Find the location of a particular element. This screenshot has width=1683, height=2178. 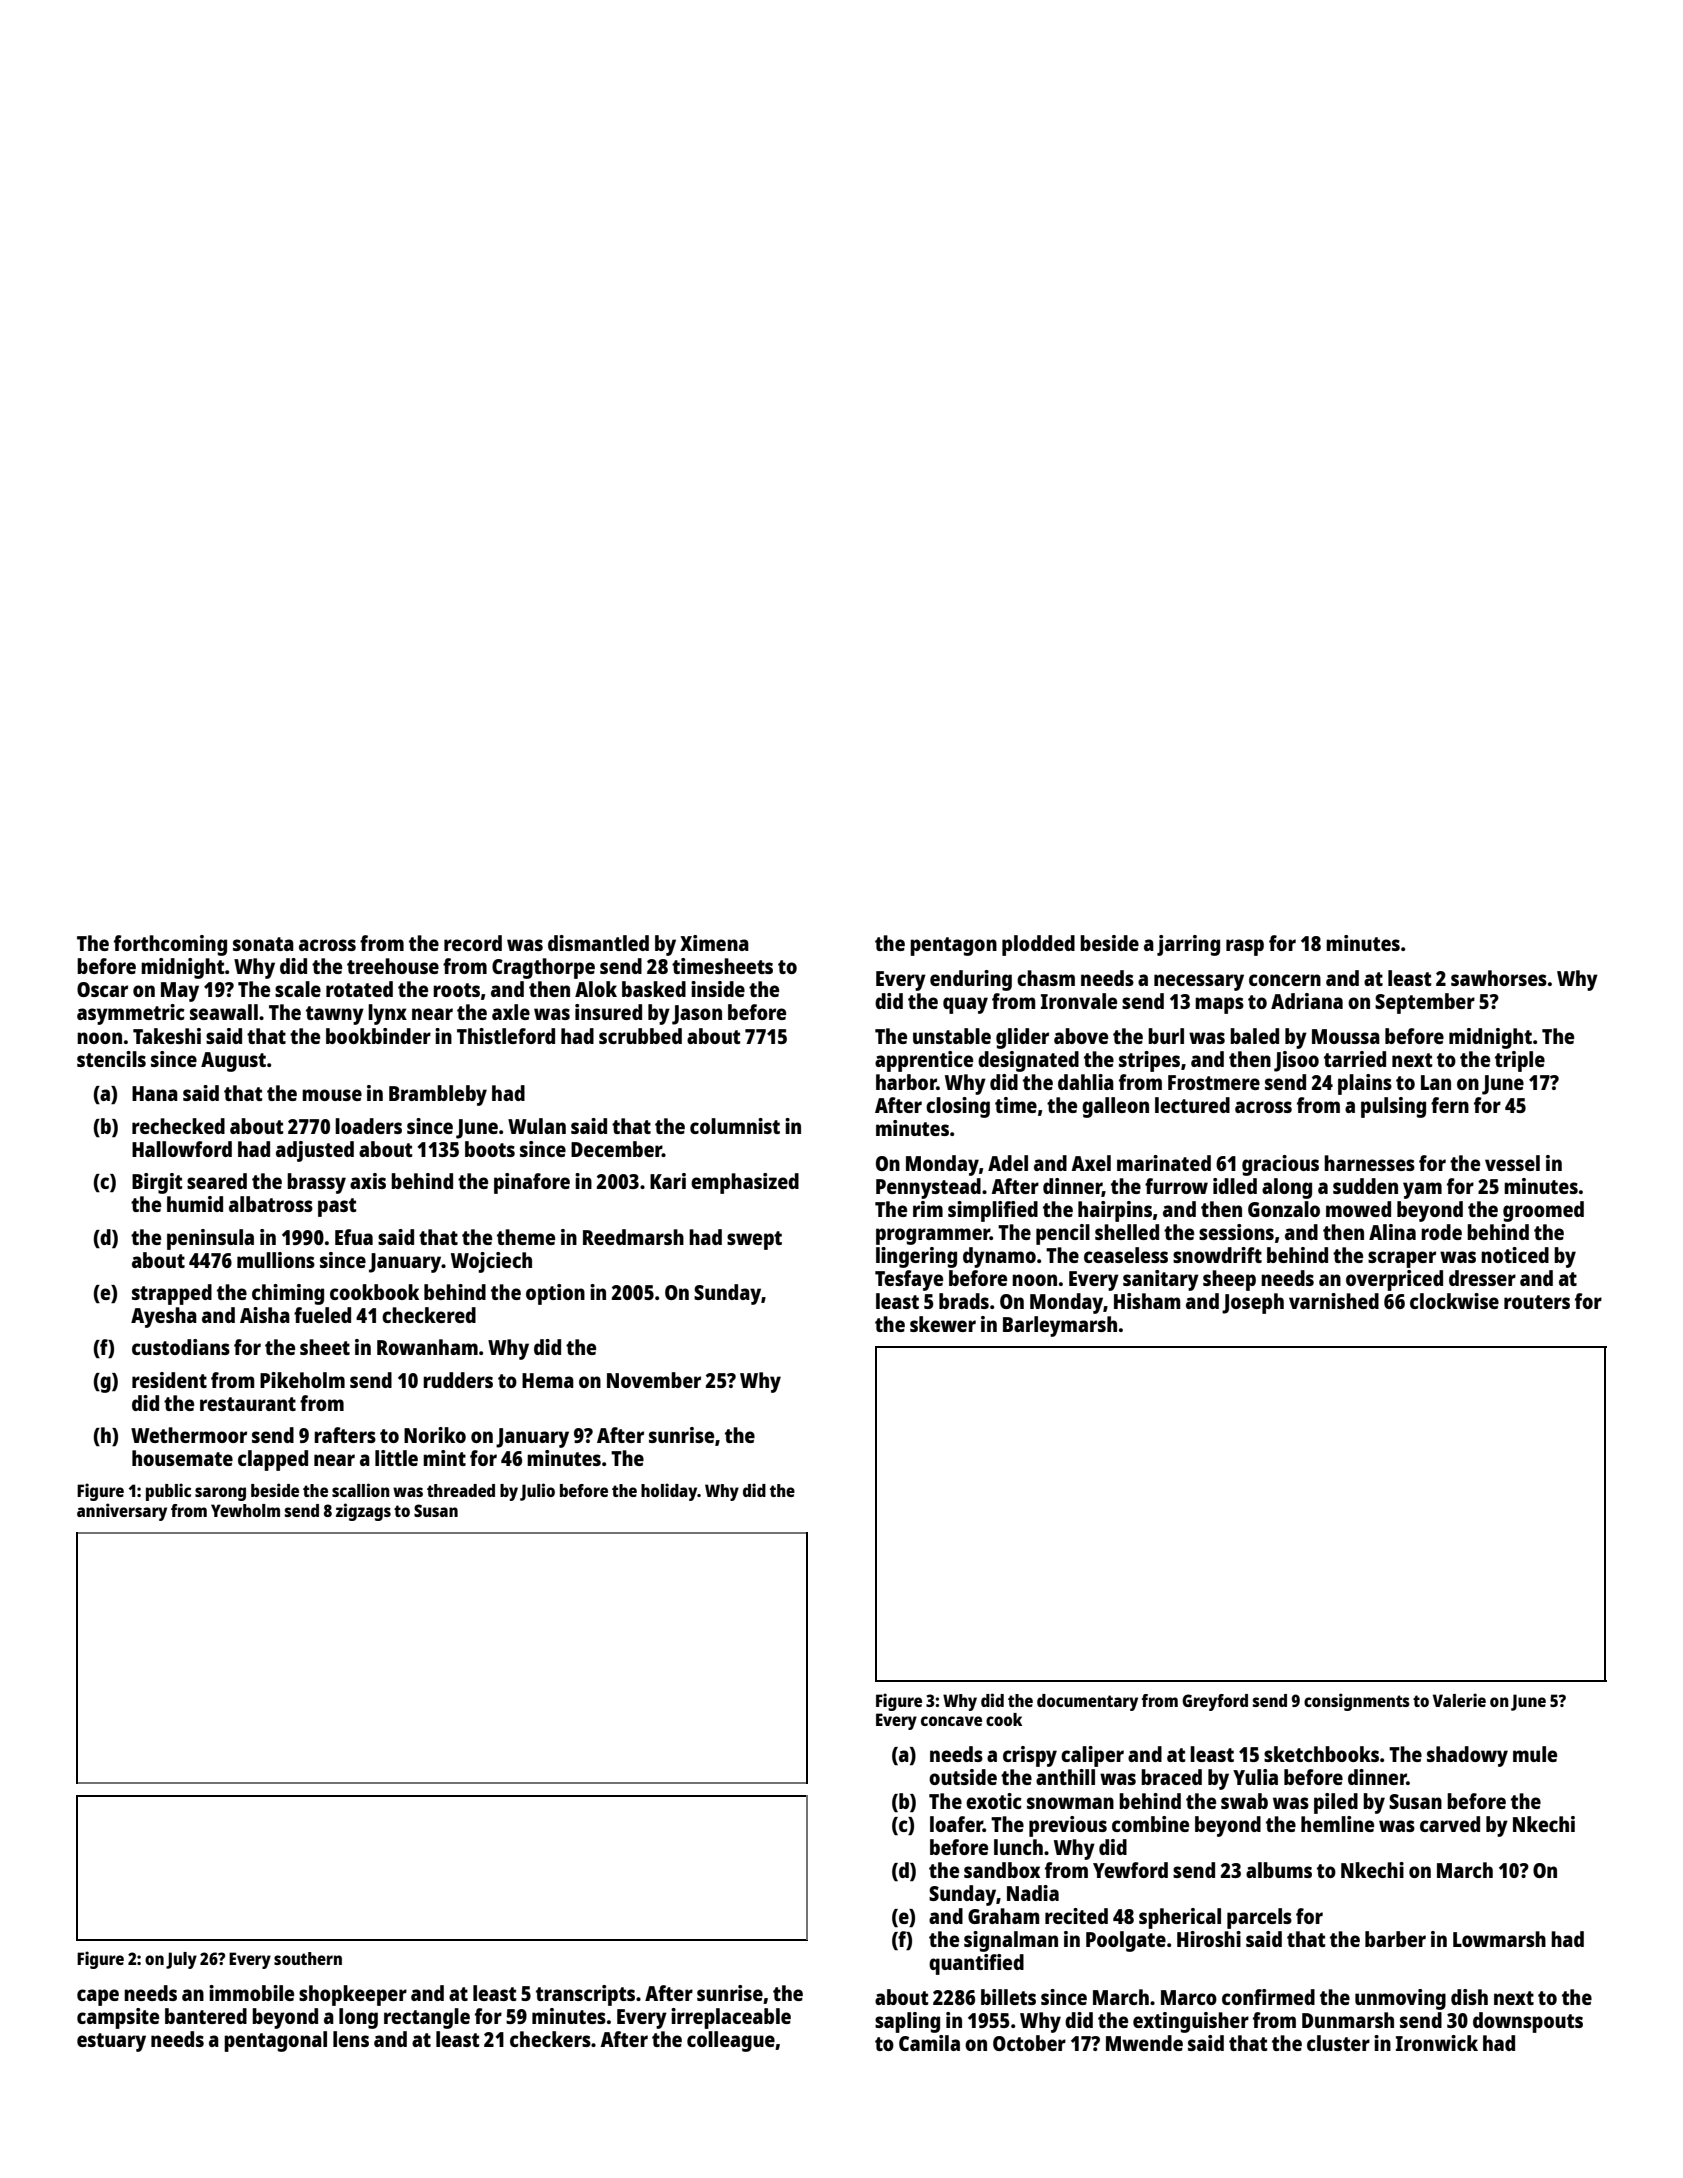

clockwise is located at coordinates (1454, 1301).
